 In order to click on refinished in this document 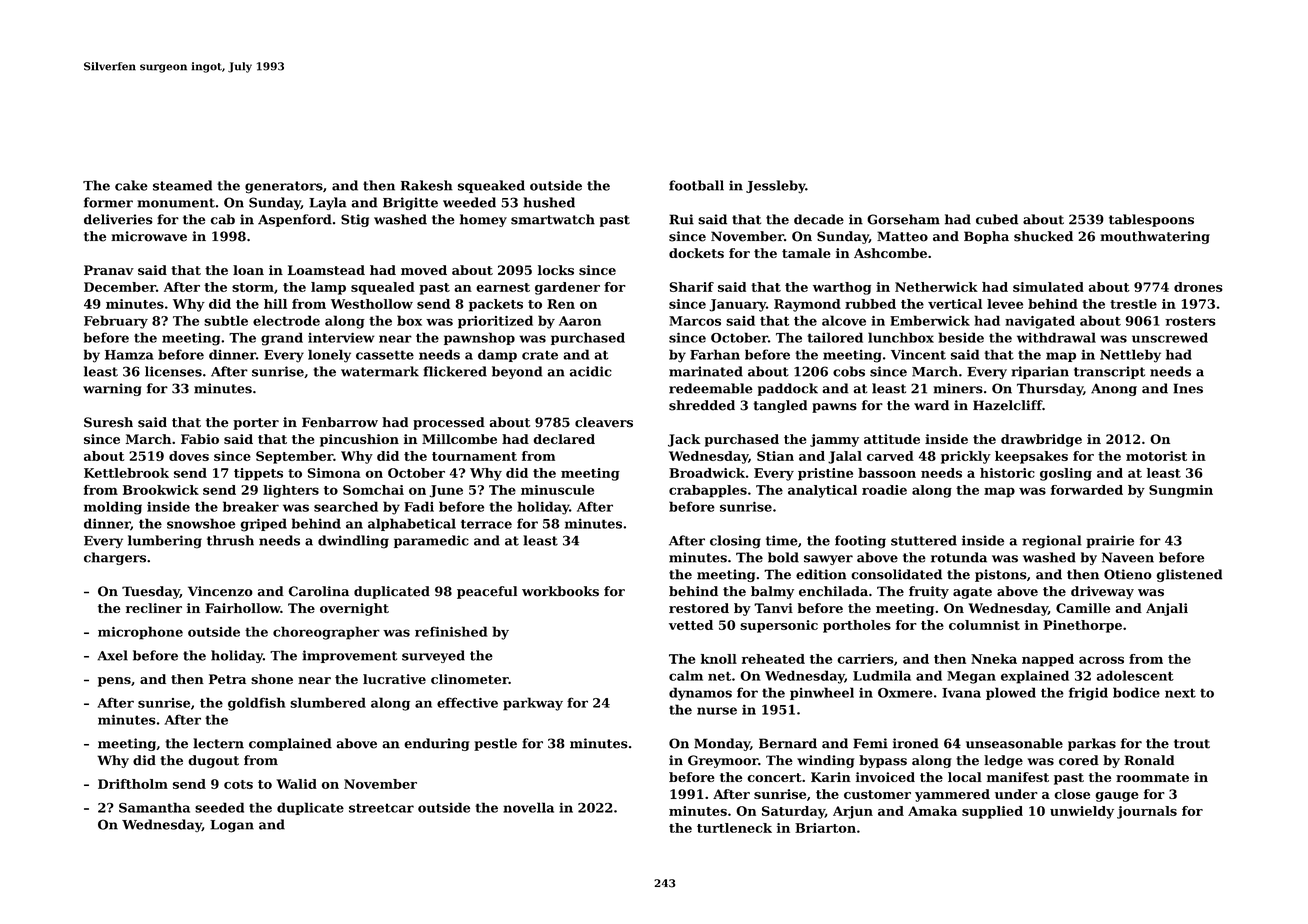, I will do `click(451, 631)`.
